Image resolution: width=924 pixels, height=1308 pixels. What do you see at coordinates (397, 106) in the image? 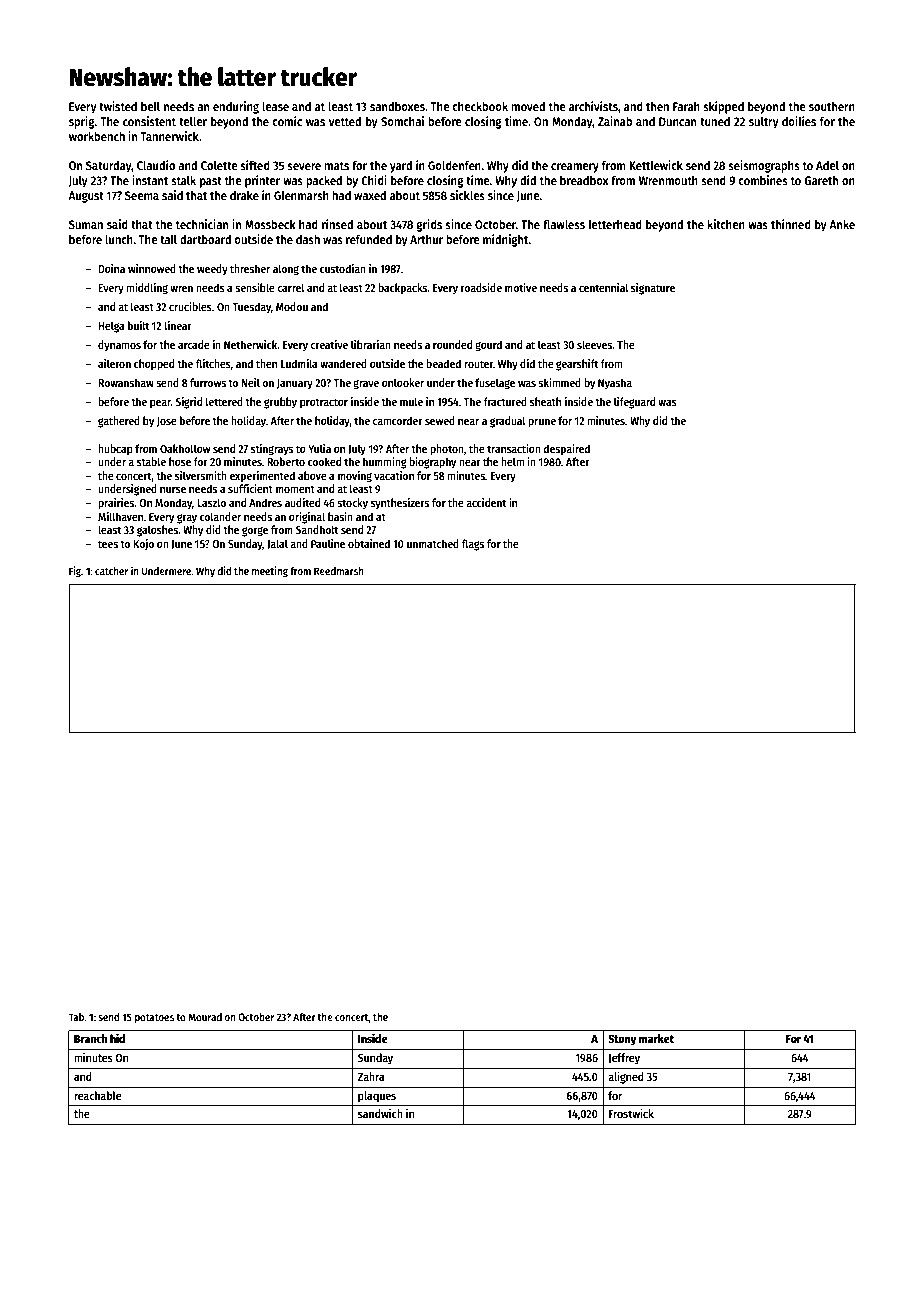
I see `sandboxes` at bounding box center [397, 106].
